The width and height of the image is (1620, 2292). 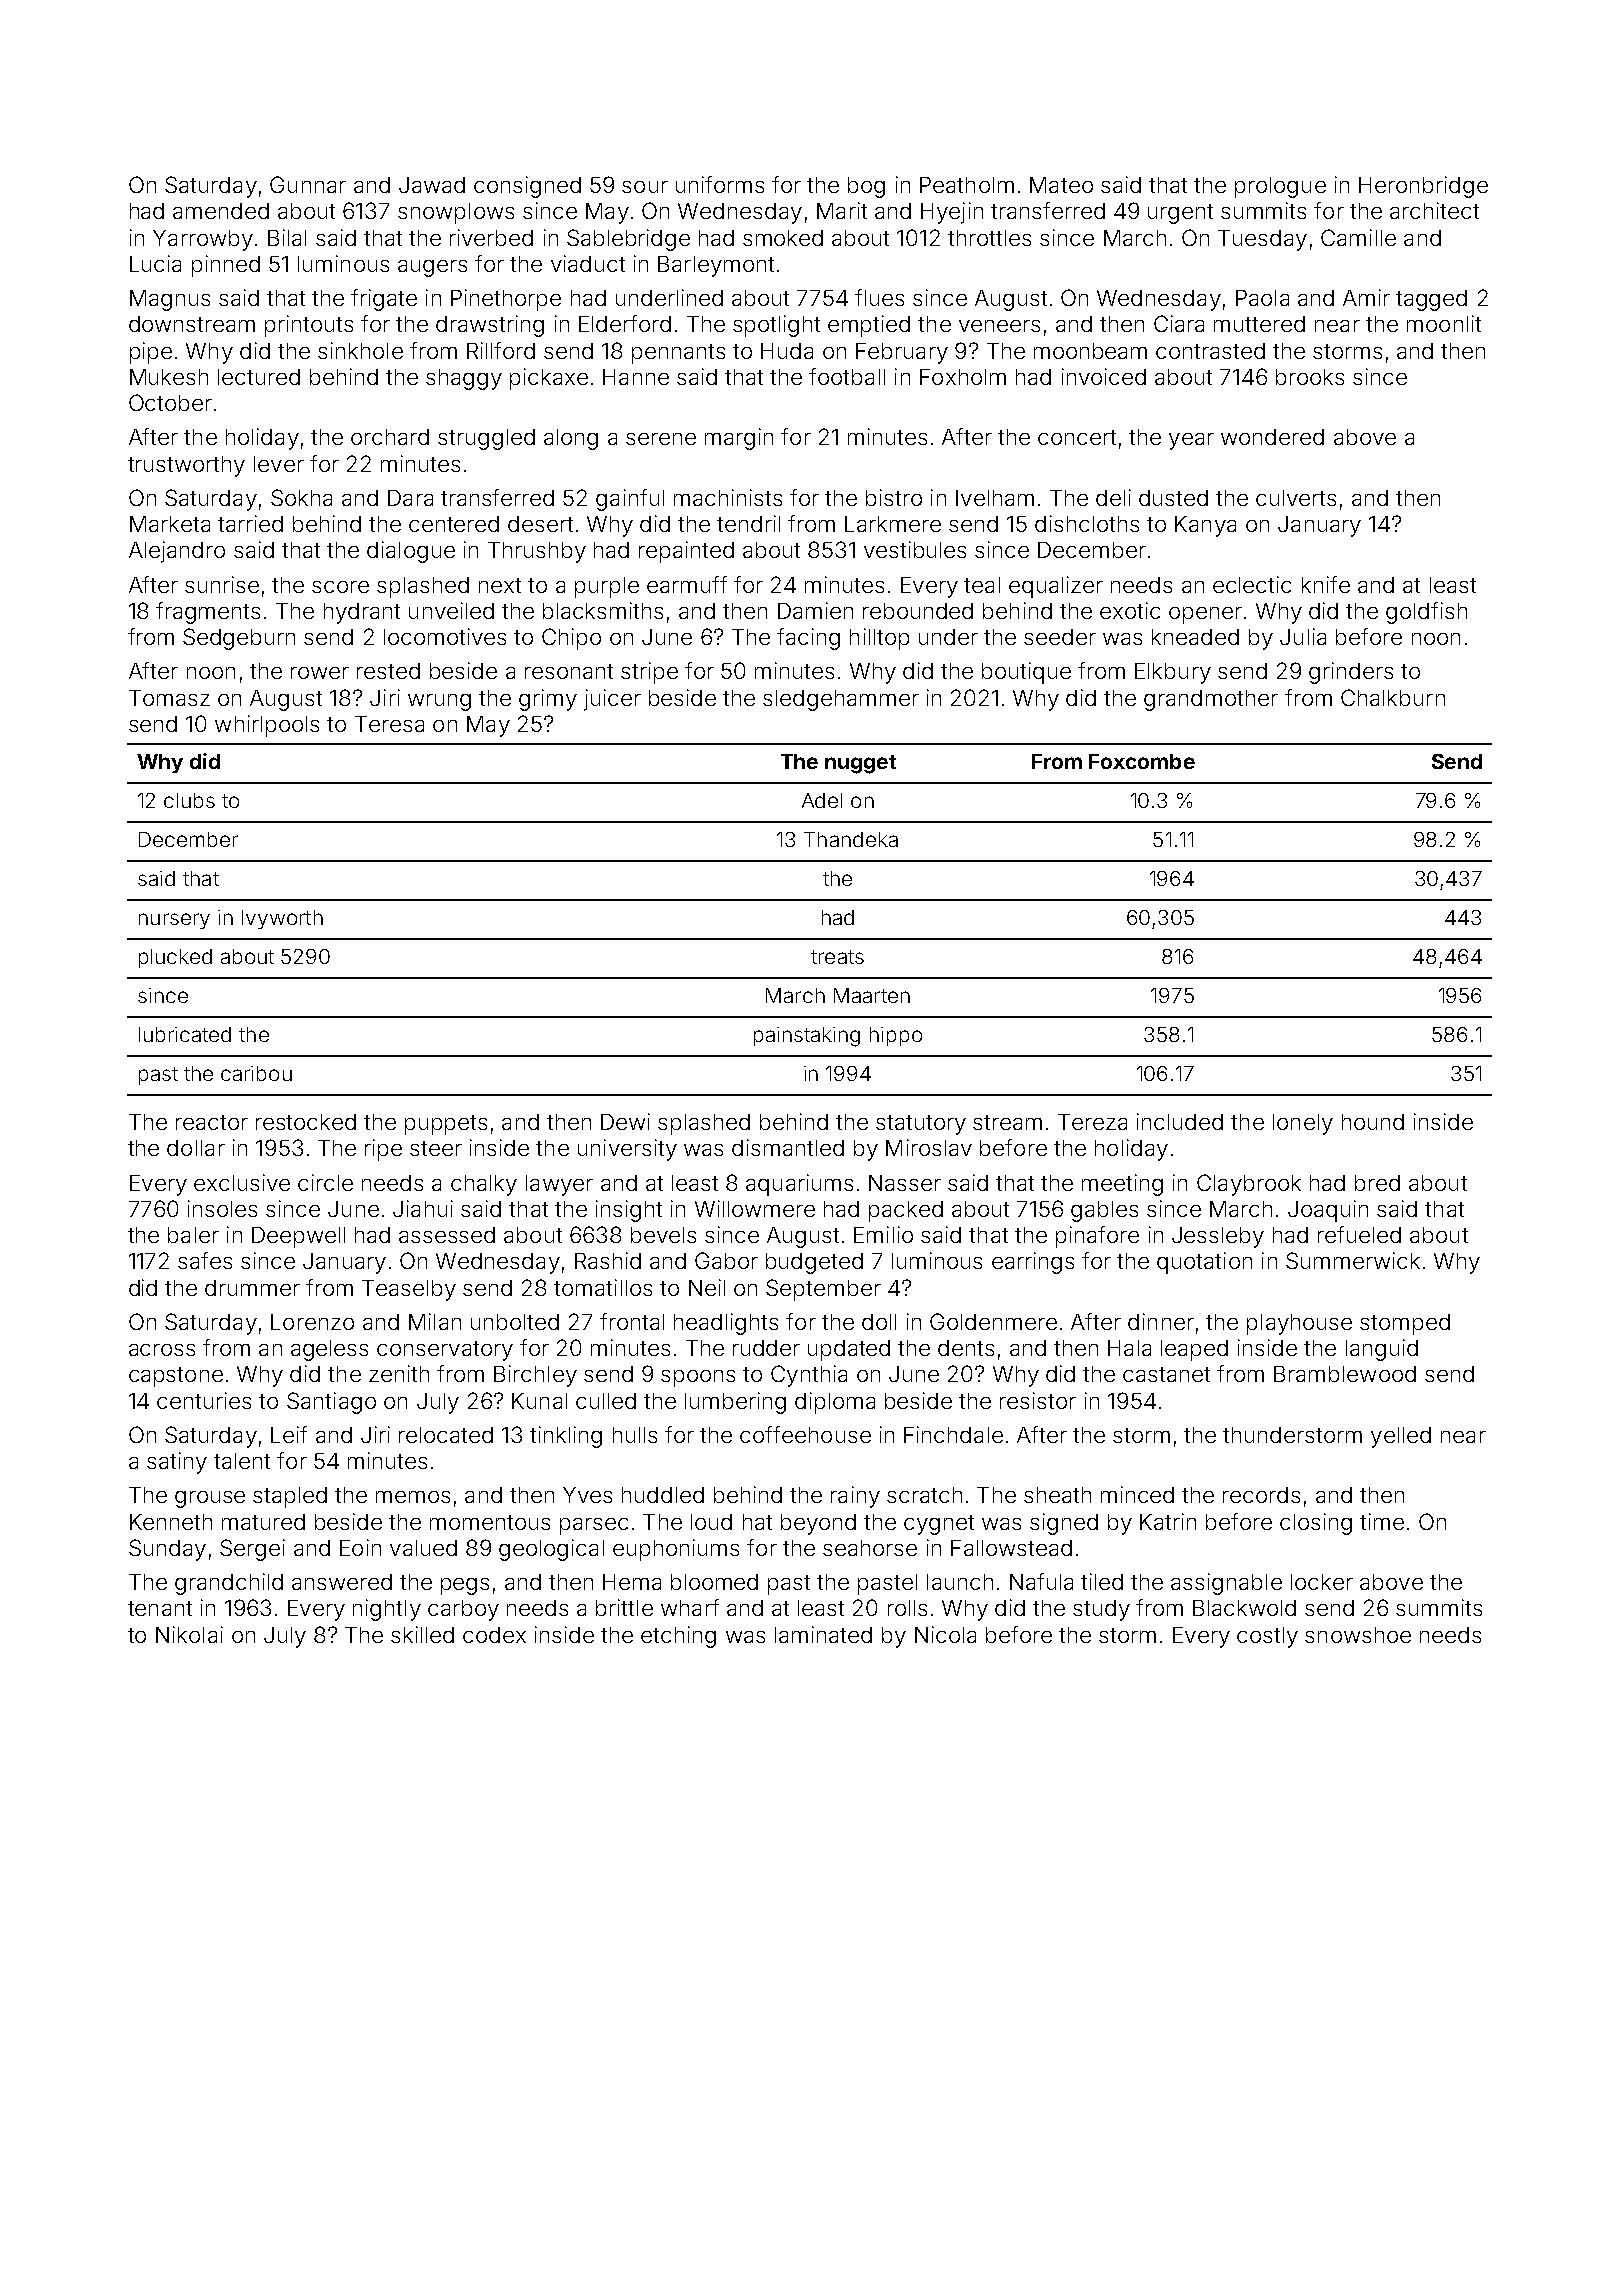 I want to click on Kanya, so click(x=1205, y=526).
